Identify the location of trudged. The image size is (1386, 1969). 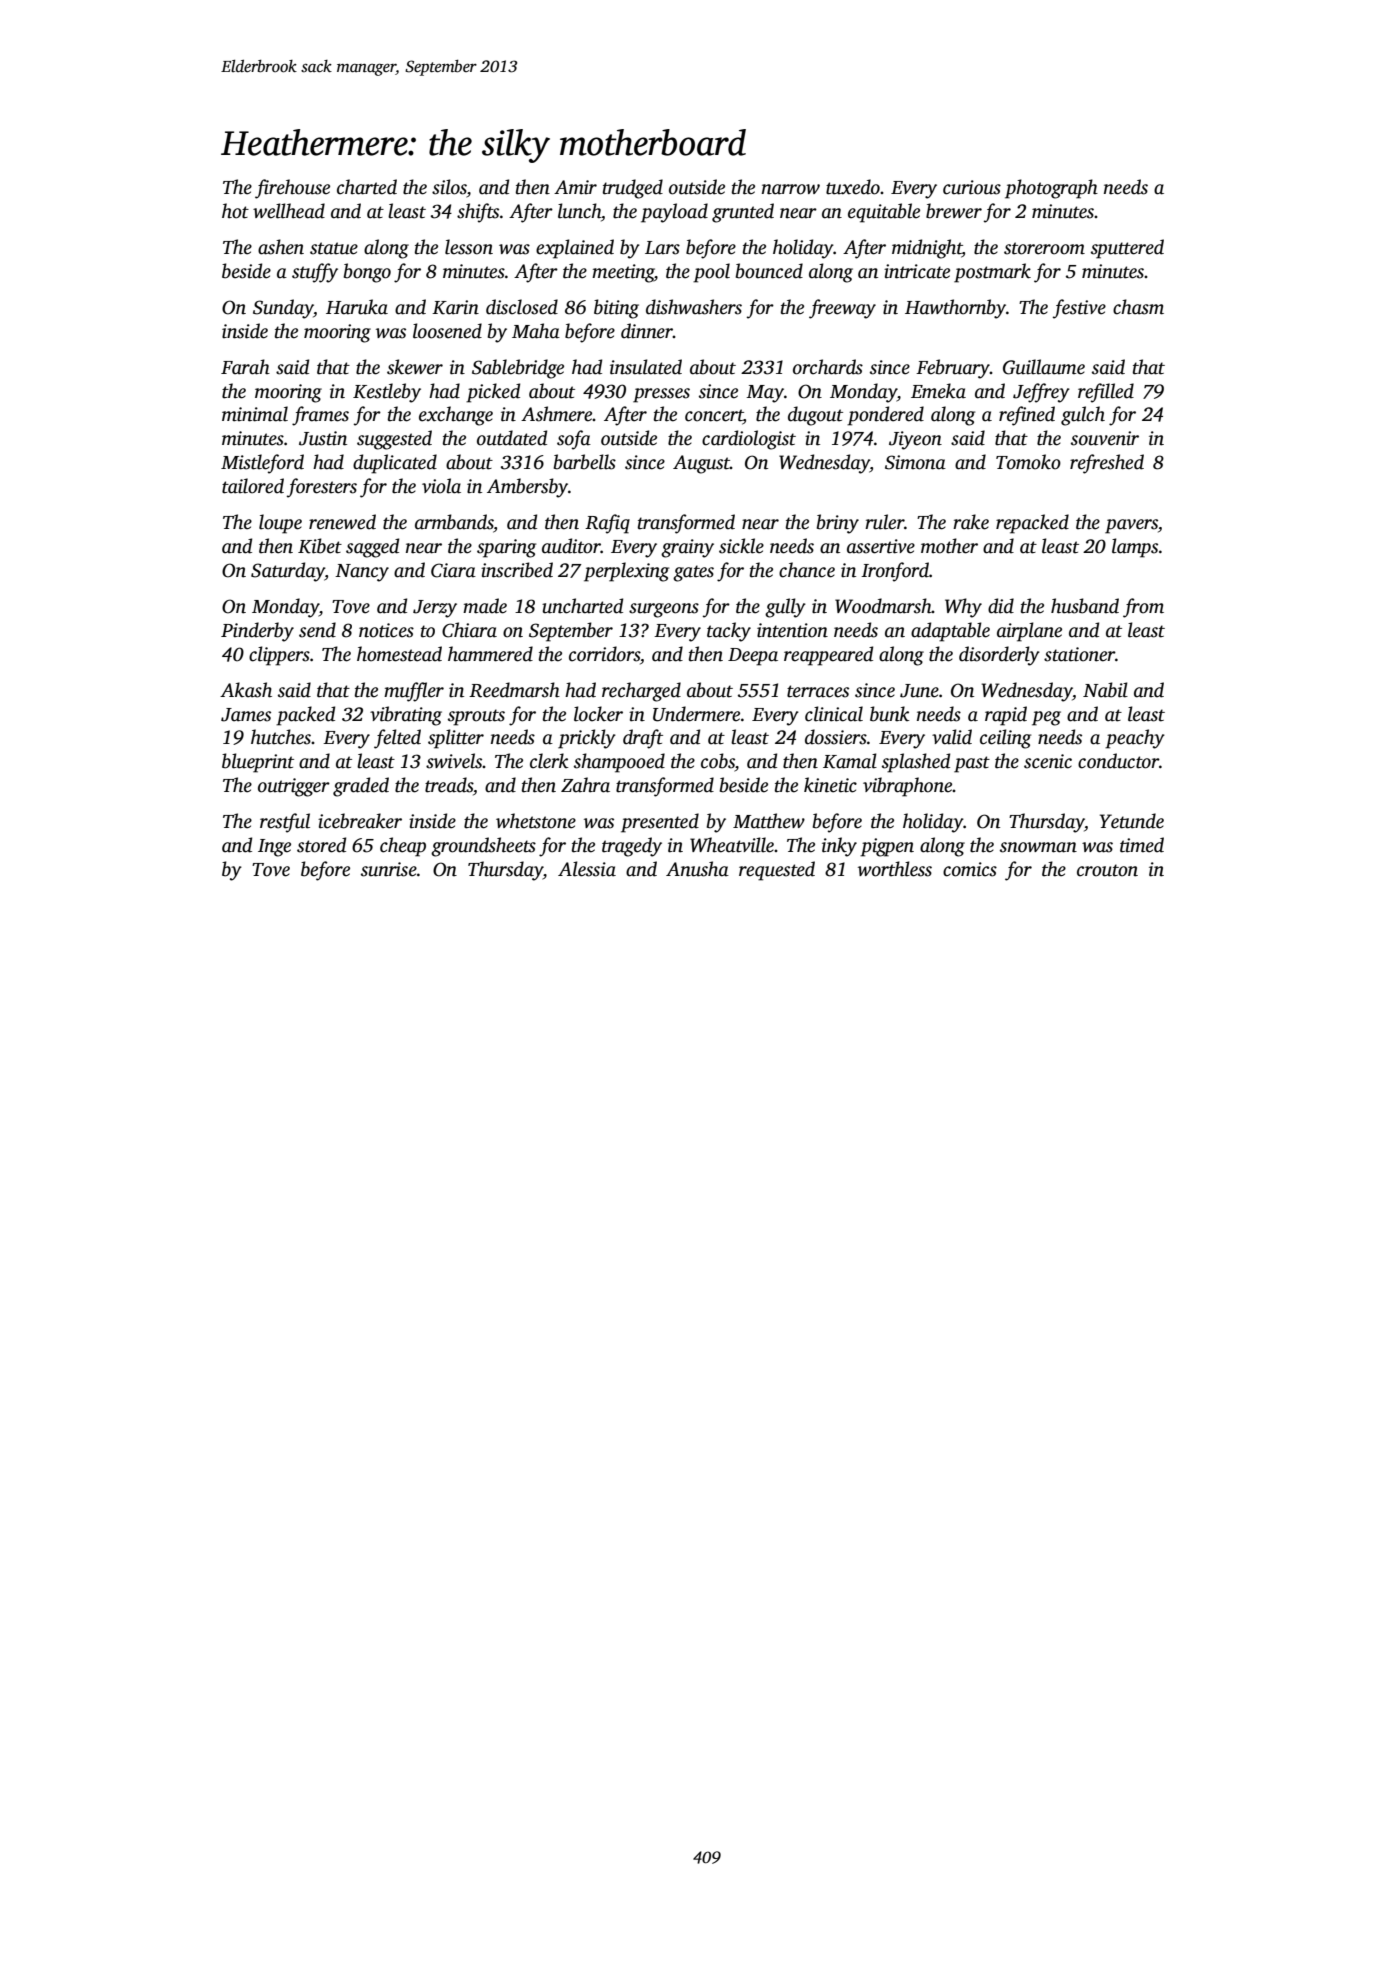
(633, 189).
